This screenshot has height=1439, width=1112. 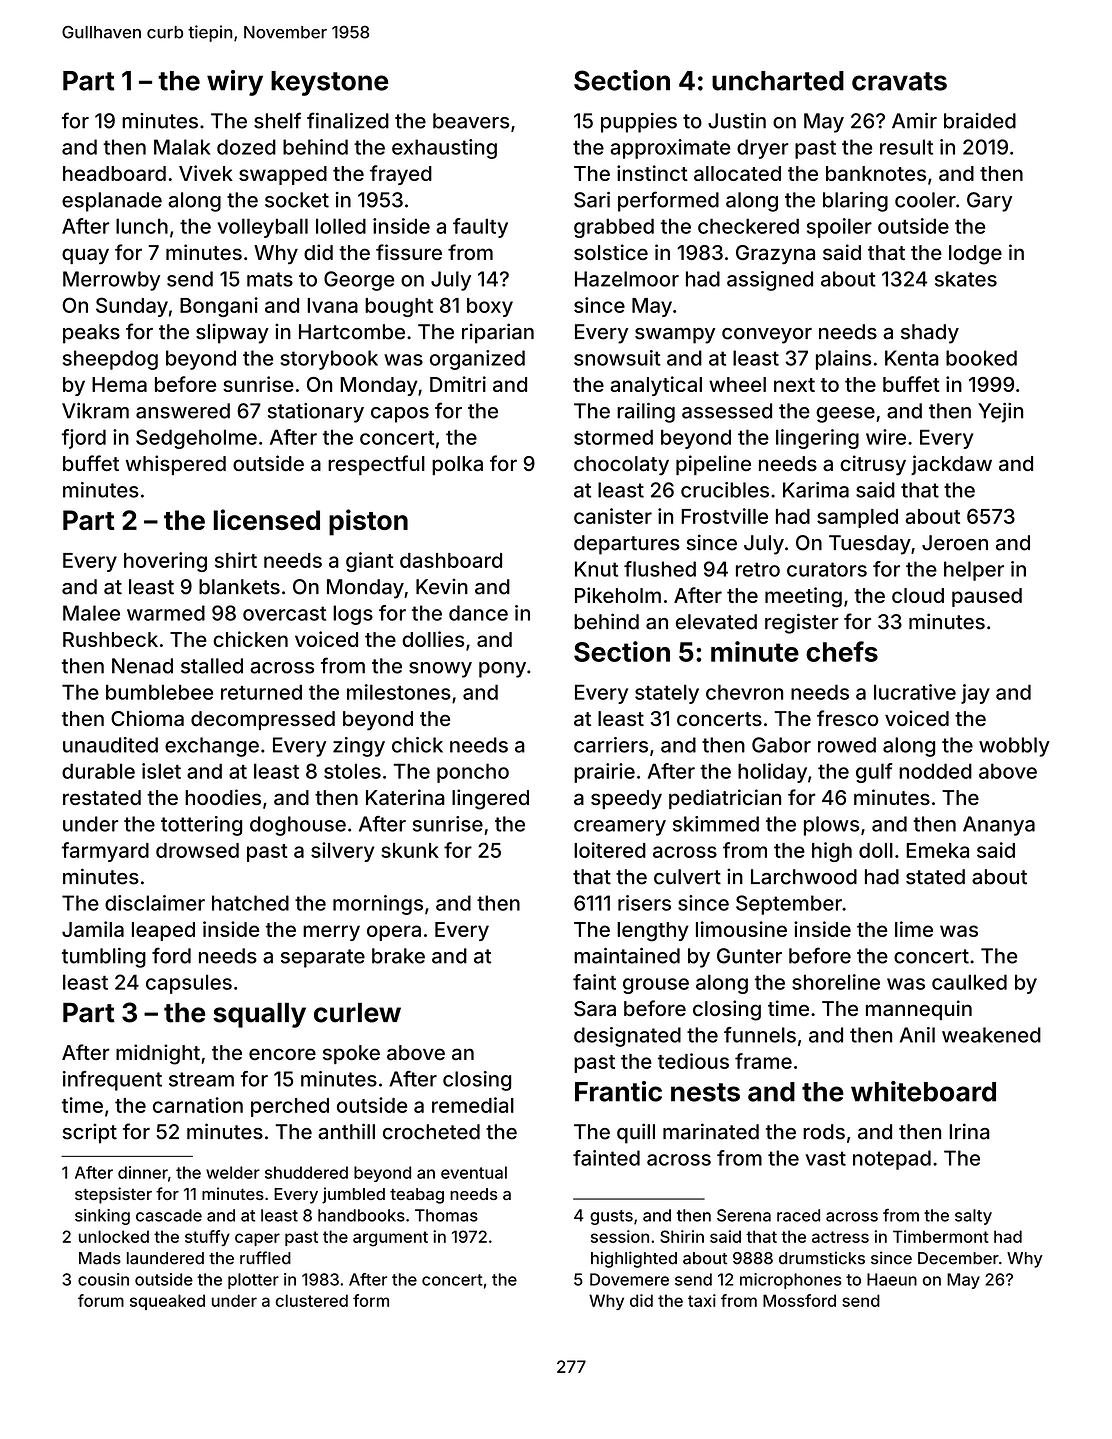 What do you see at coordinates (189, 984) in the screenshot?
I see `capsules` at bounding box center [189, 984].
